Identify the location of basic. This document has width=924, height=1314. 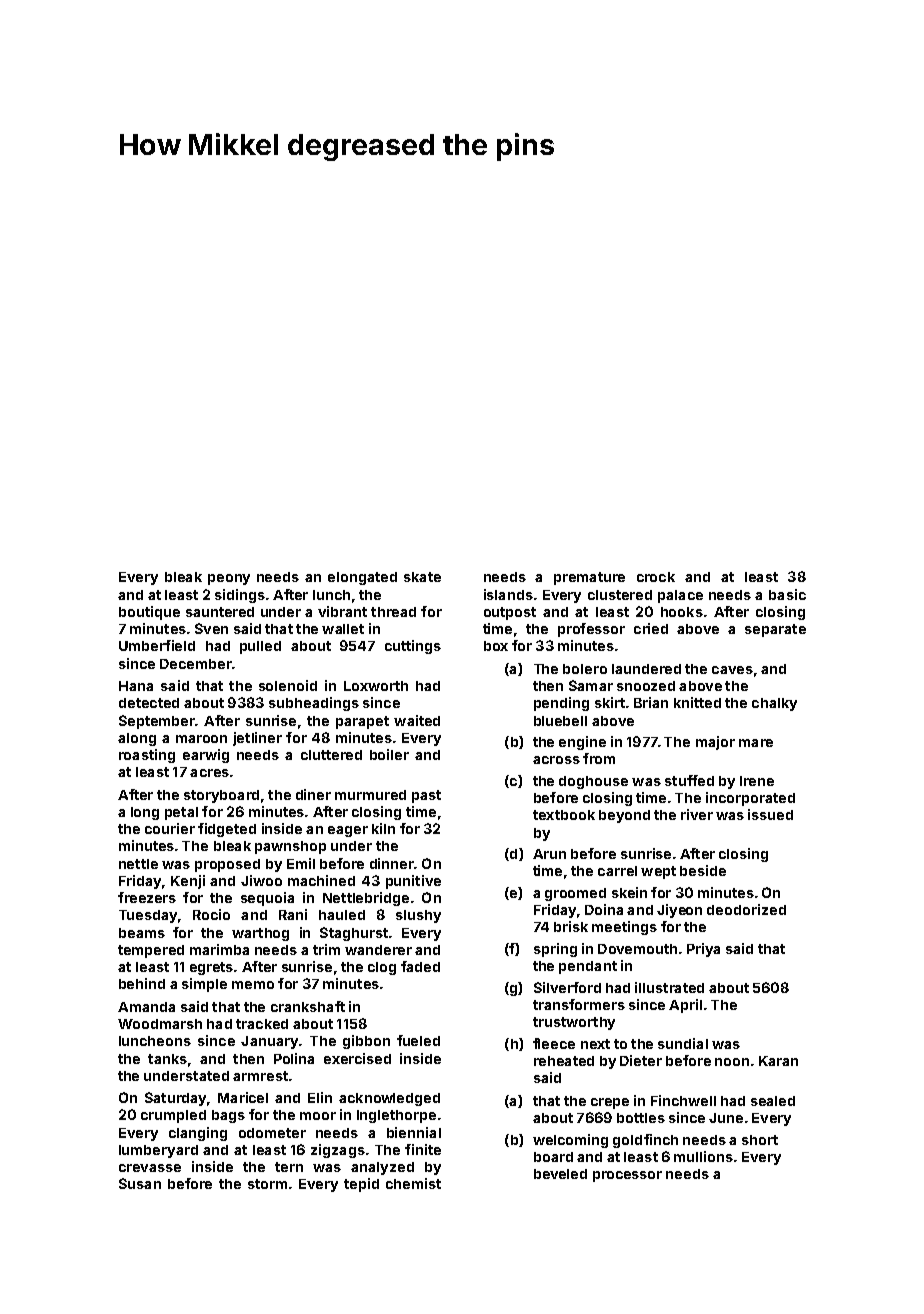
(787, 594).
